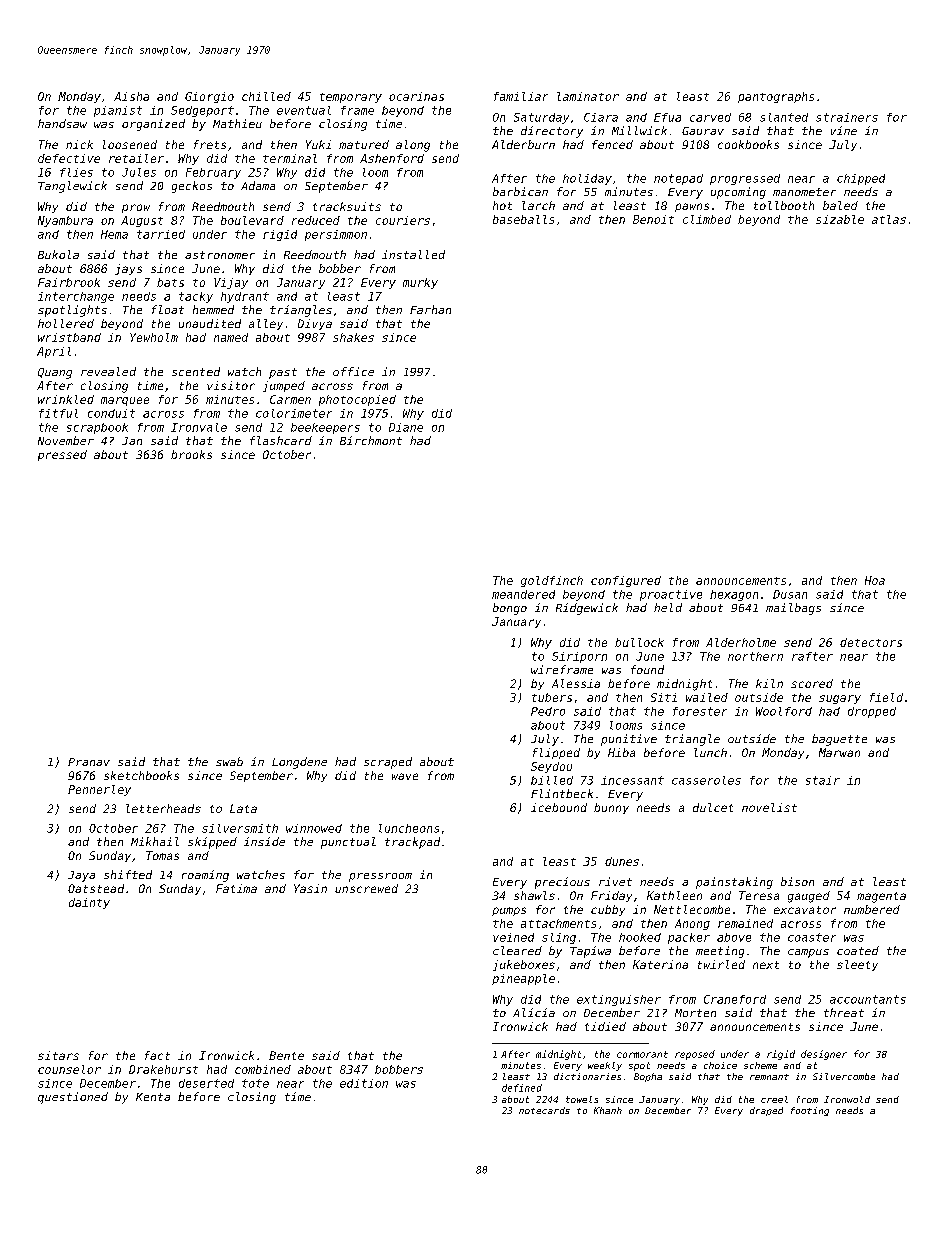  I want to click on scored, so click(812, 683).
